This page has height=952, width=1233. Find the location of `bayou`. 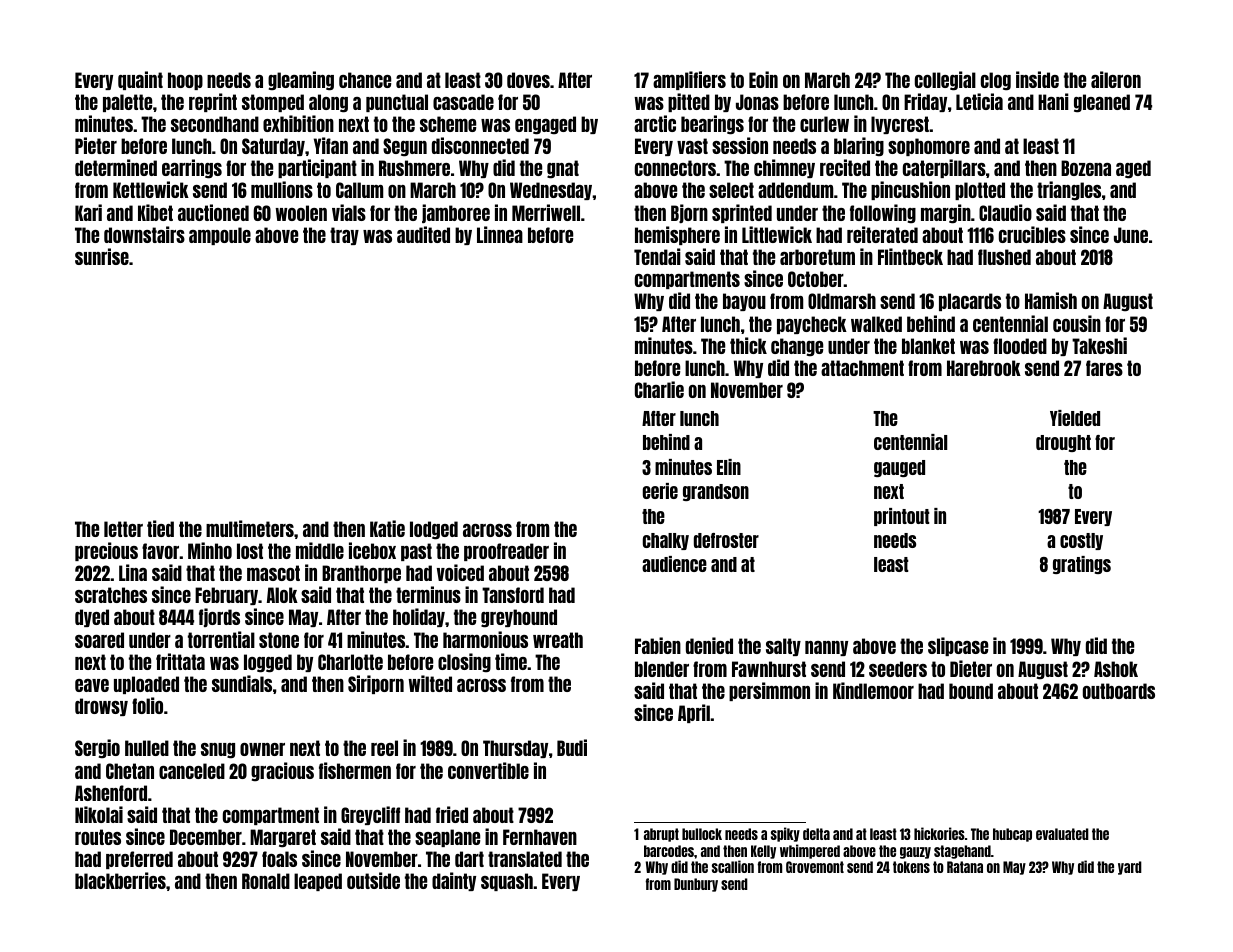

bayou is located at coordinates (744, 302).
